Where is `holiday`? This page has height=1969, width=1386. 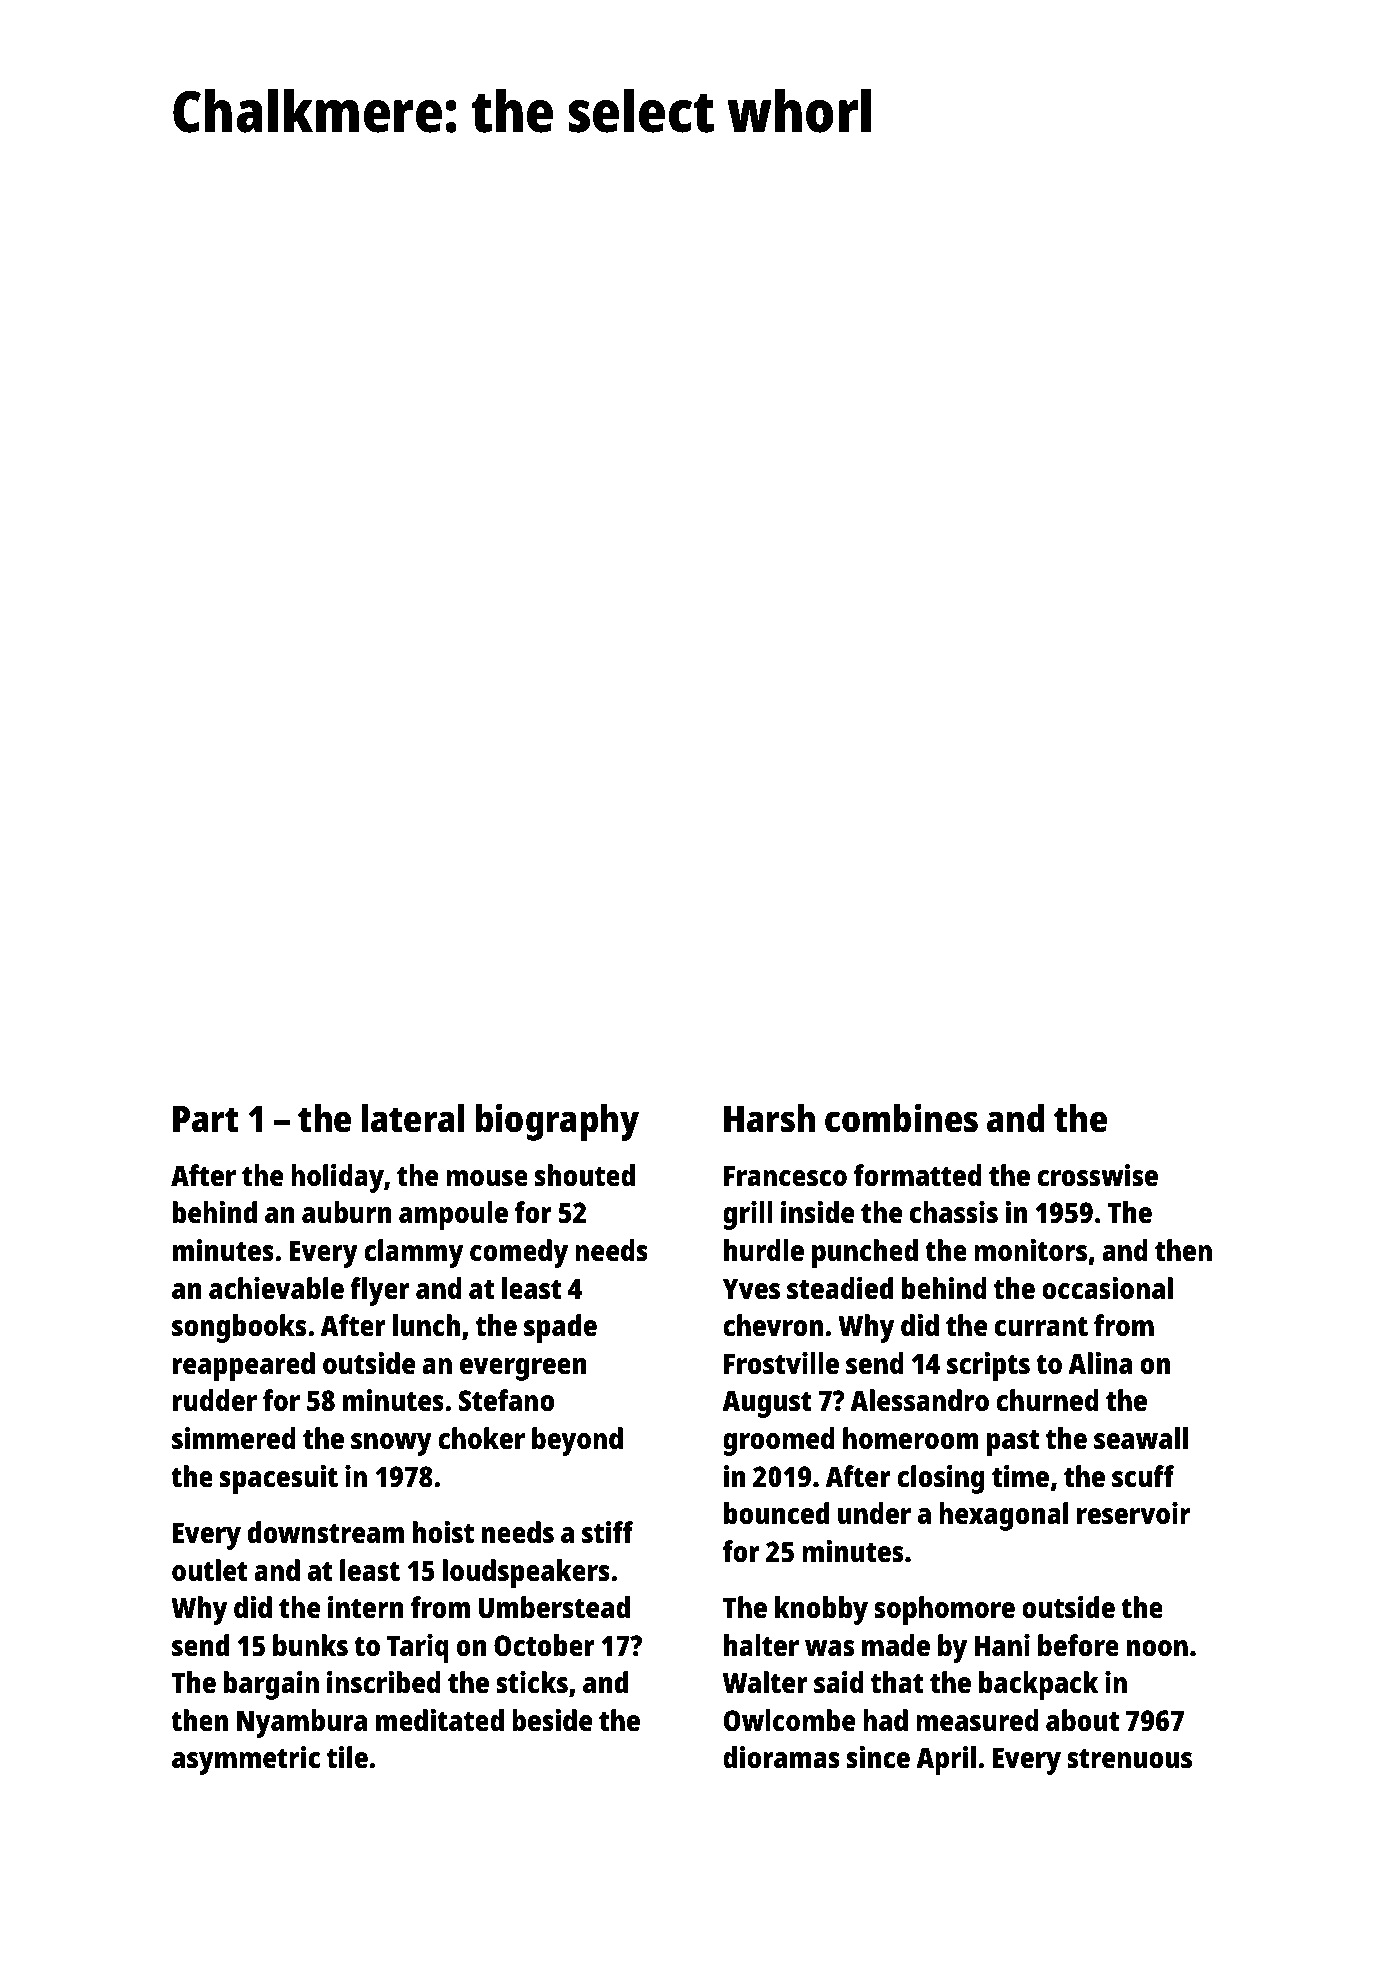
holiday is located at coordinates (337, 1178).
